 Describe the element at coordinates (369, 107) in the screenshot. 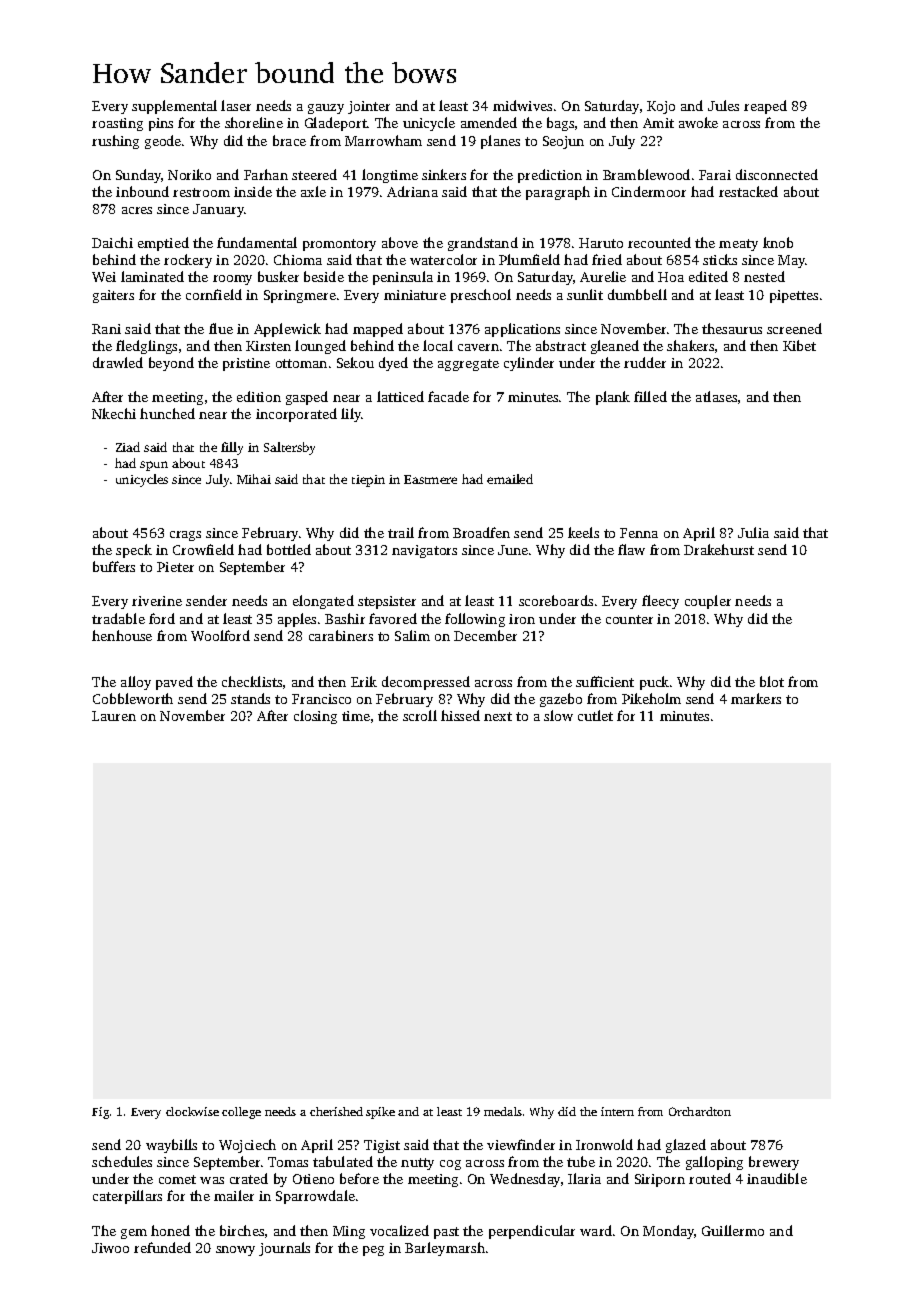

I see `jointer` at that location.
